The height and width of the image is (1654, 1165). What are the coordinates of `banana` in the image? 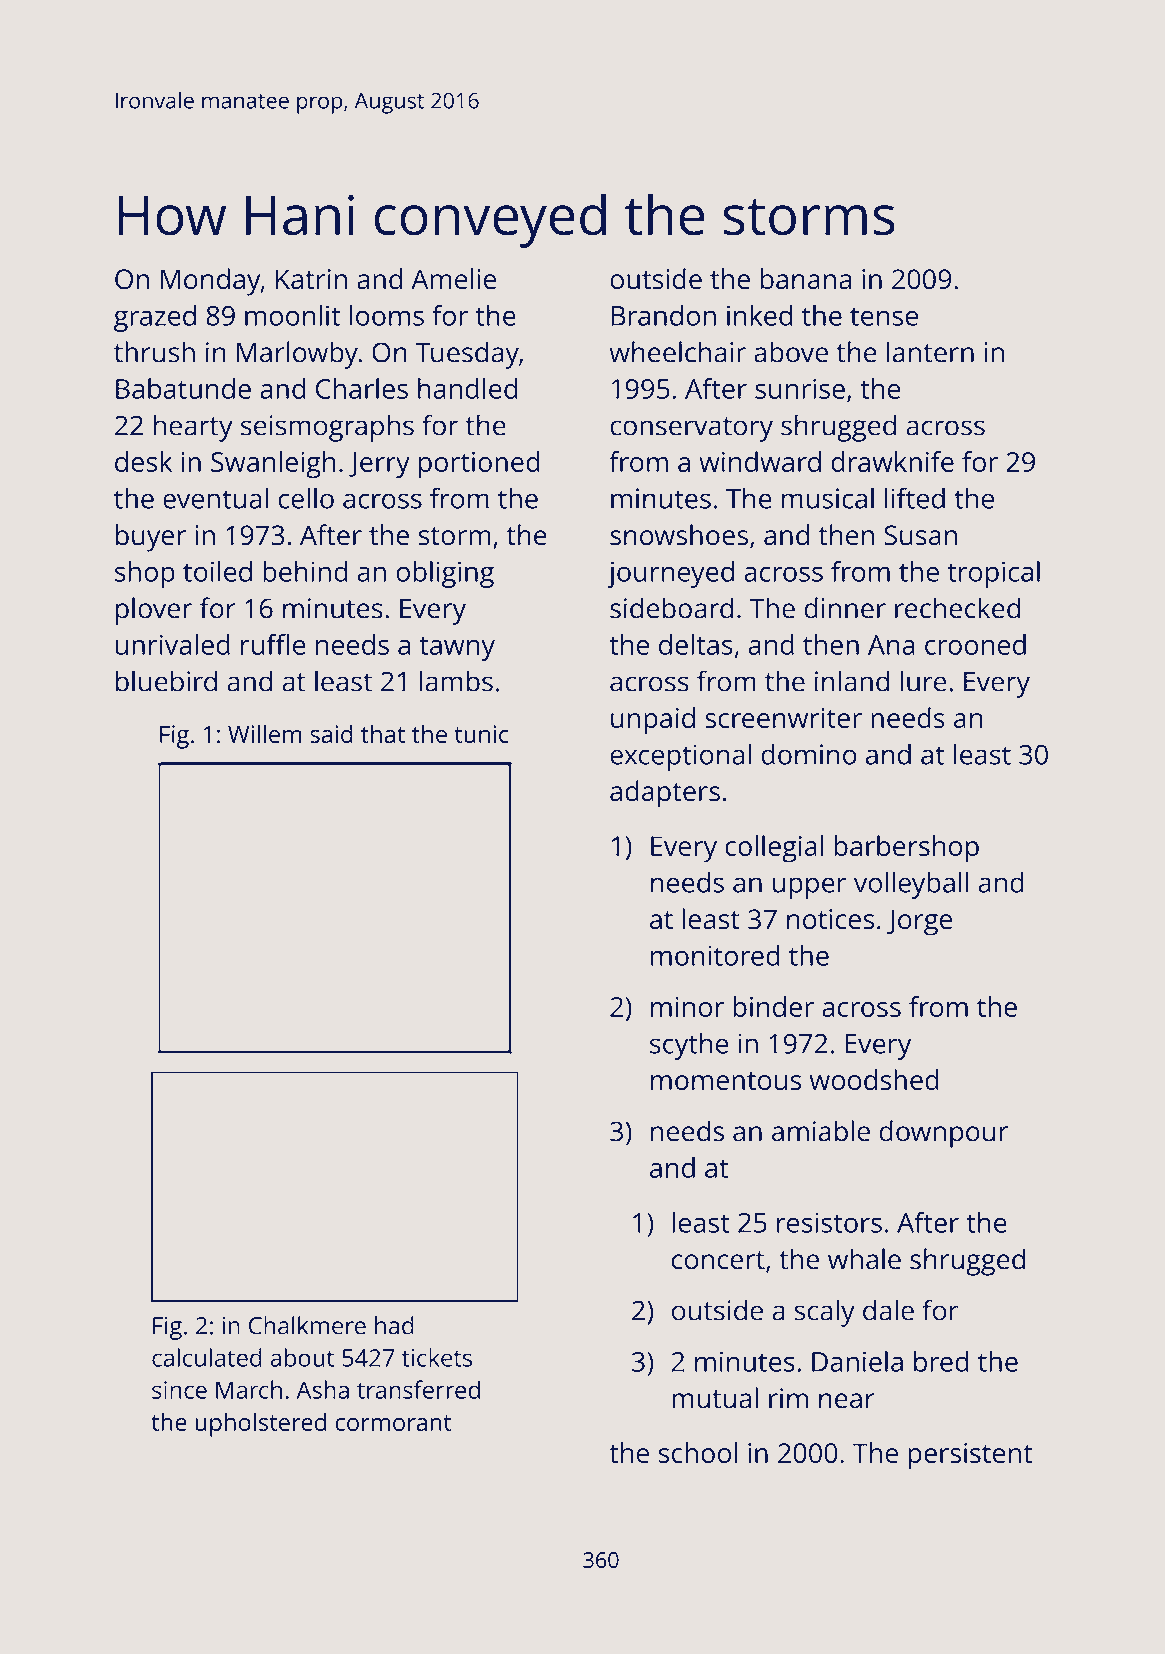 It's located at (806, 279).
